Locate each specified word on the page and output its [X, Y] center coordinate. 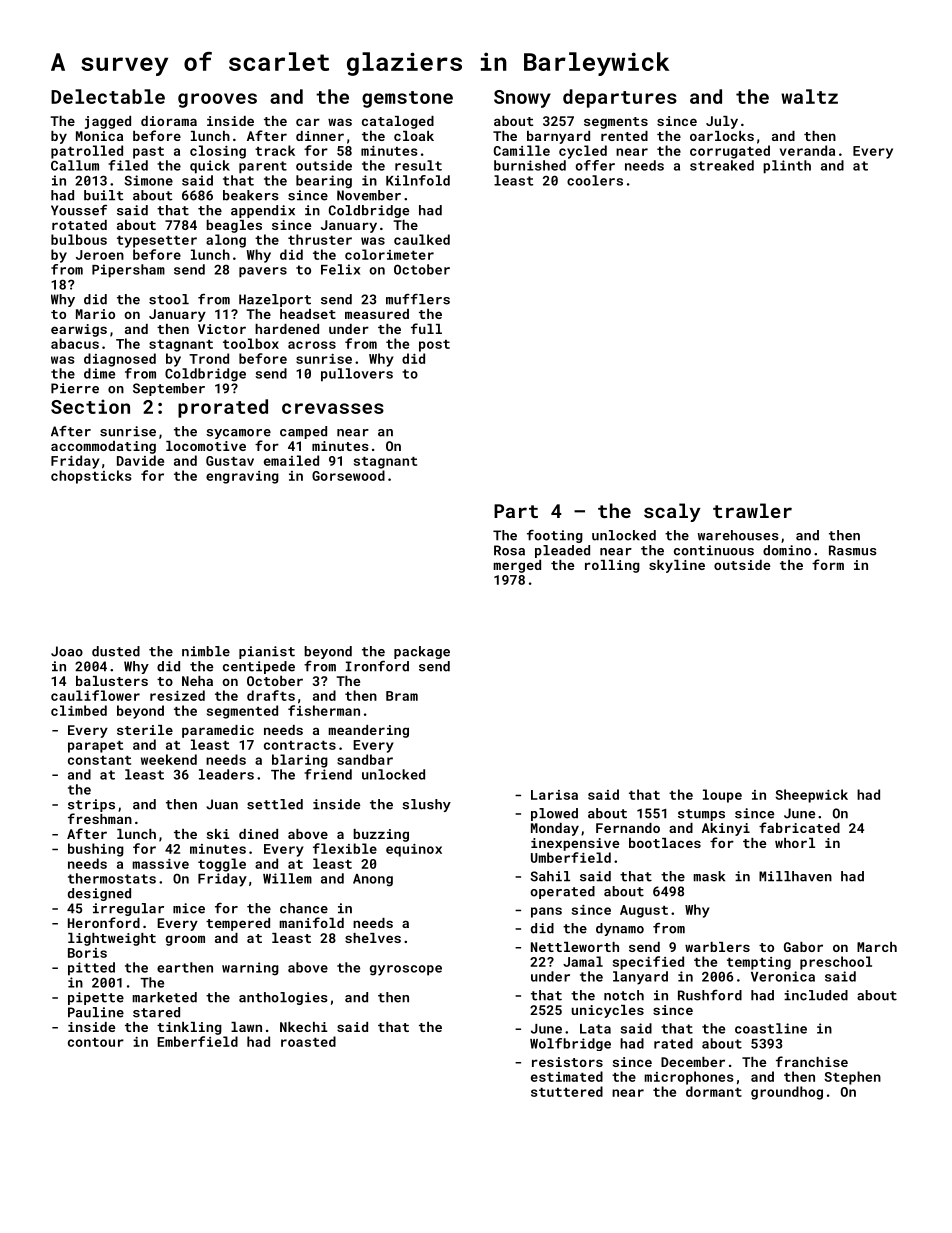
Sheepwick [811, 796]
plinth [787, 167]
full [426, 328]
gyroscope [406, 970]
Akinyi [726, 829]
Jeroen [100, 255]
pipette [96, 998]
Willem [287, 878]
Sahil [550, 876]
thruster [320, 239]
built [104, 195]
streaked [722, 165]
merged [517, 566]
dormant [714, 1091]
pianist [267, 652]
